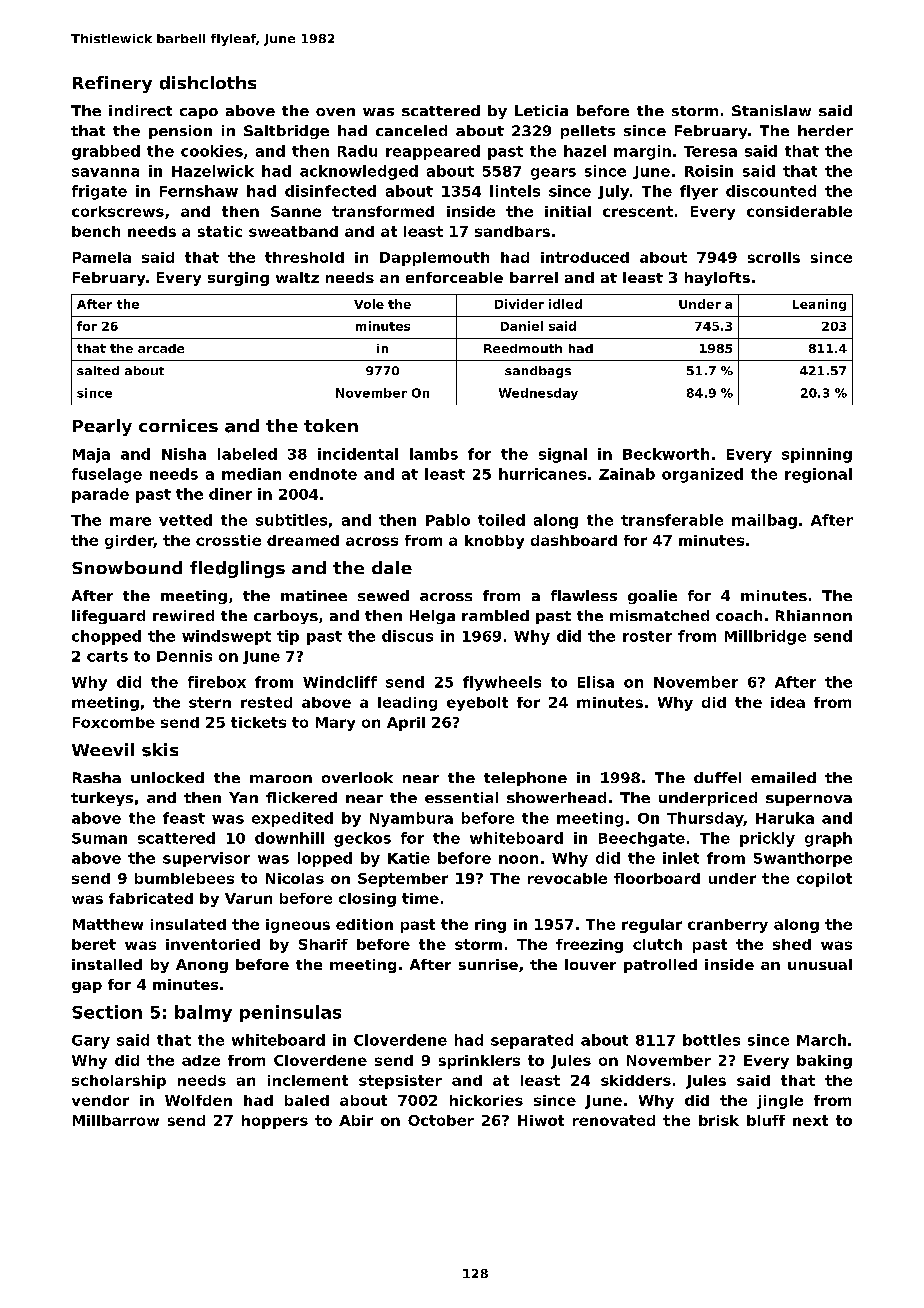 The width and height of the screenshot is (924, 1308). I want to click on lifeguard, so click(108, 617).
